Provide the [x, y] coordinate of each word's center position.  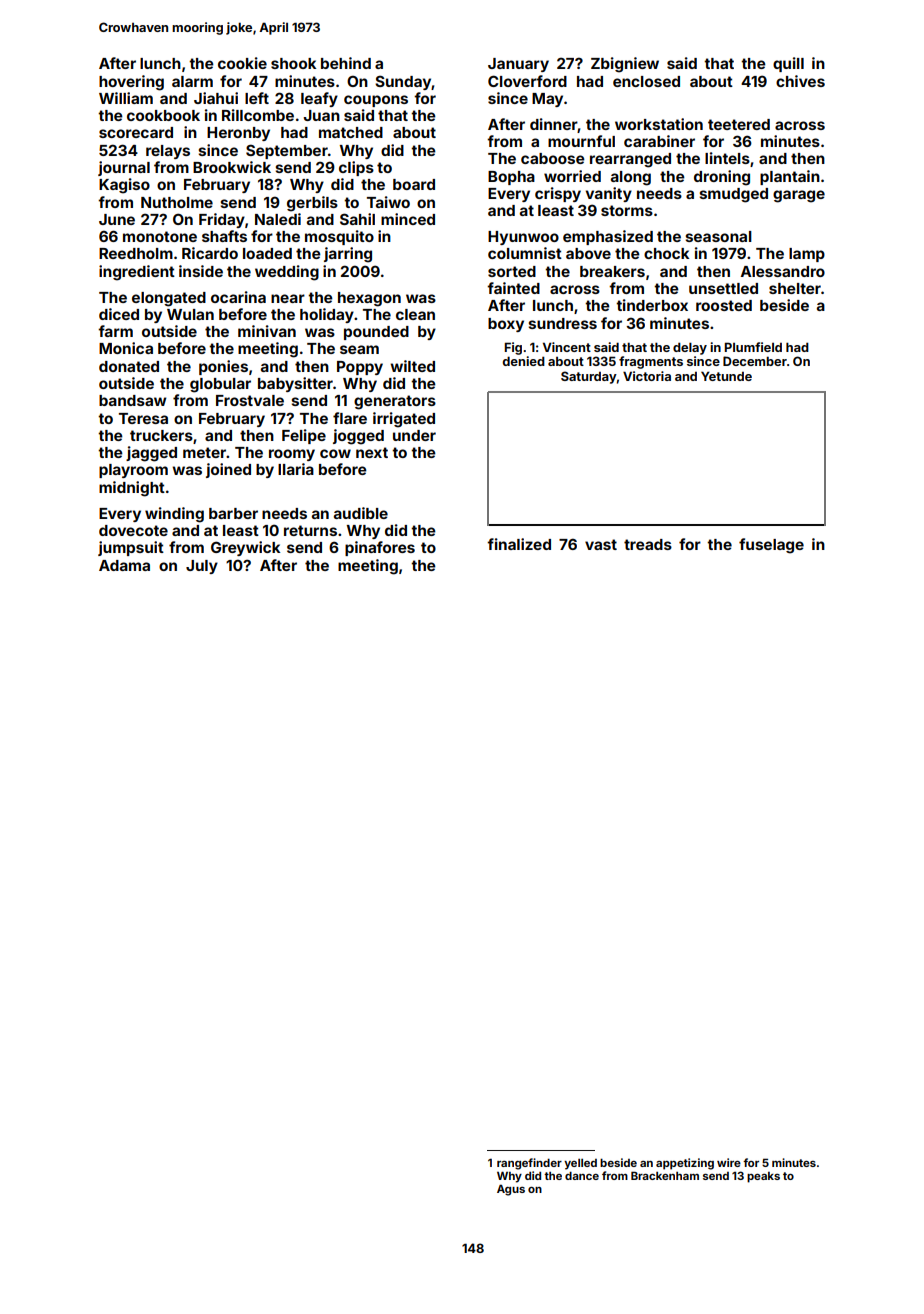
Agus [511, 1190]
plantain [790, 177]
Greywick [245, 548]
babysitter [295, 384]
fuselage [771, 546]
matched [351, 132]
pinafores [380, 548]
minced [408, 219]
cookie [242, 63]
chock [666, 253]
